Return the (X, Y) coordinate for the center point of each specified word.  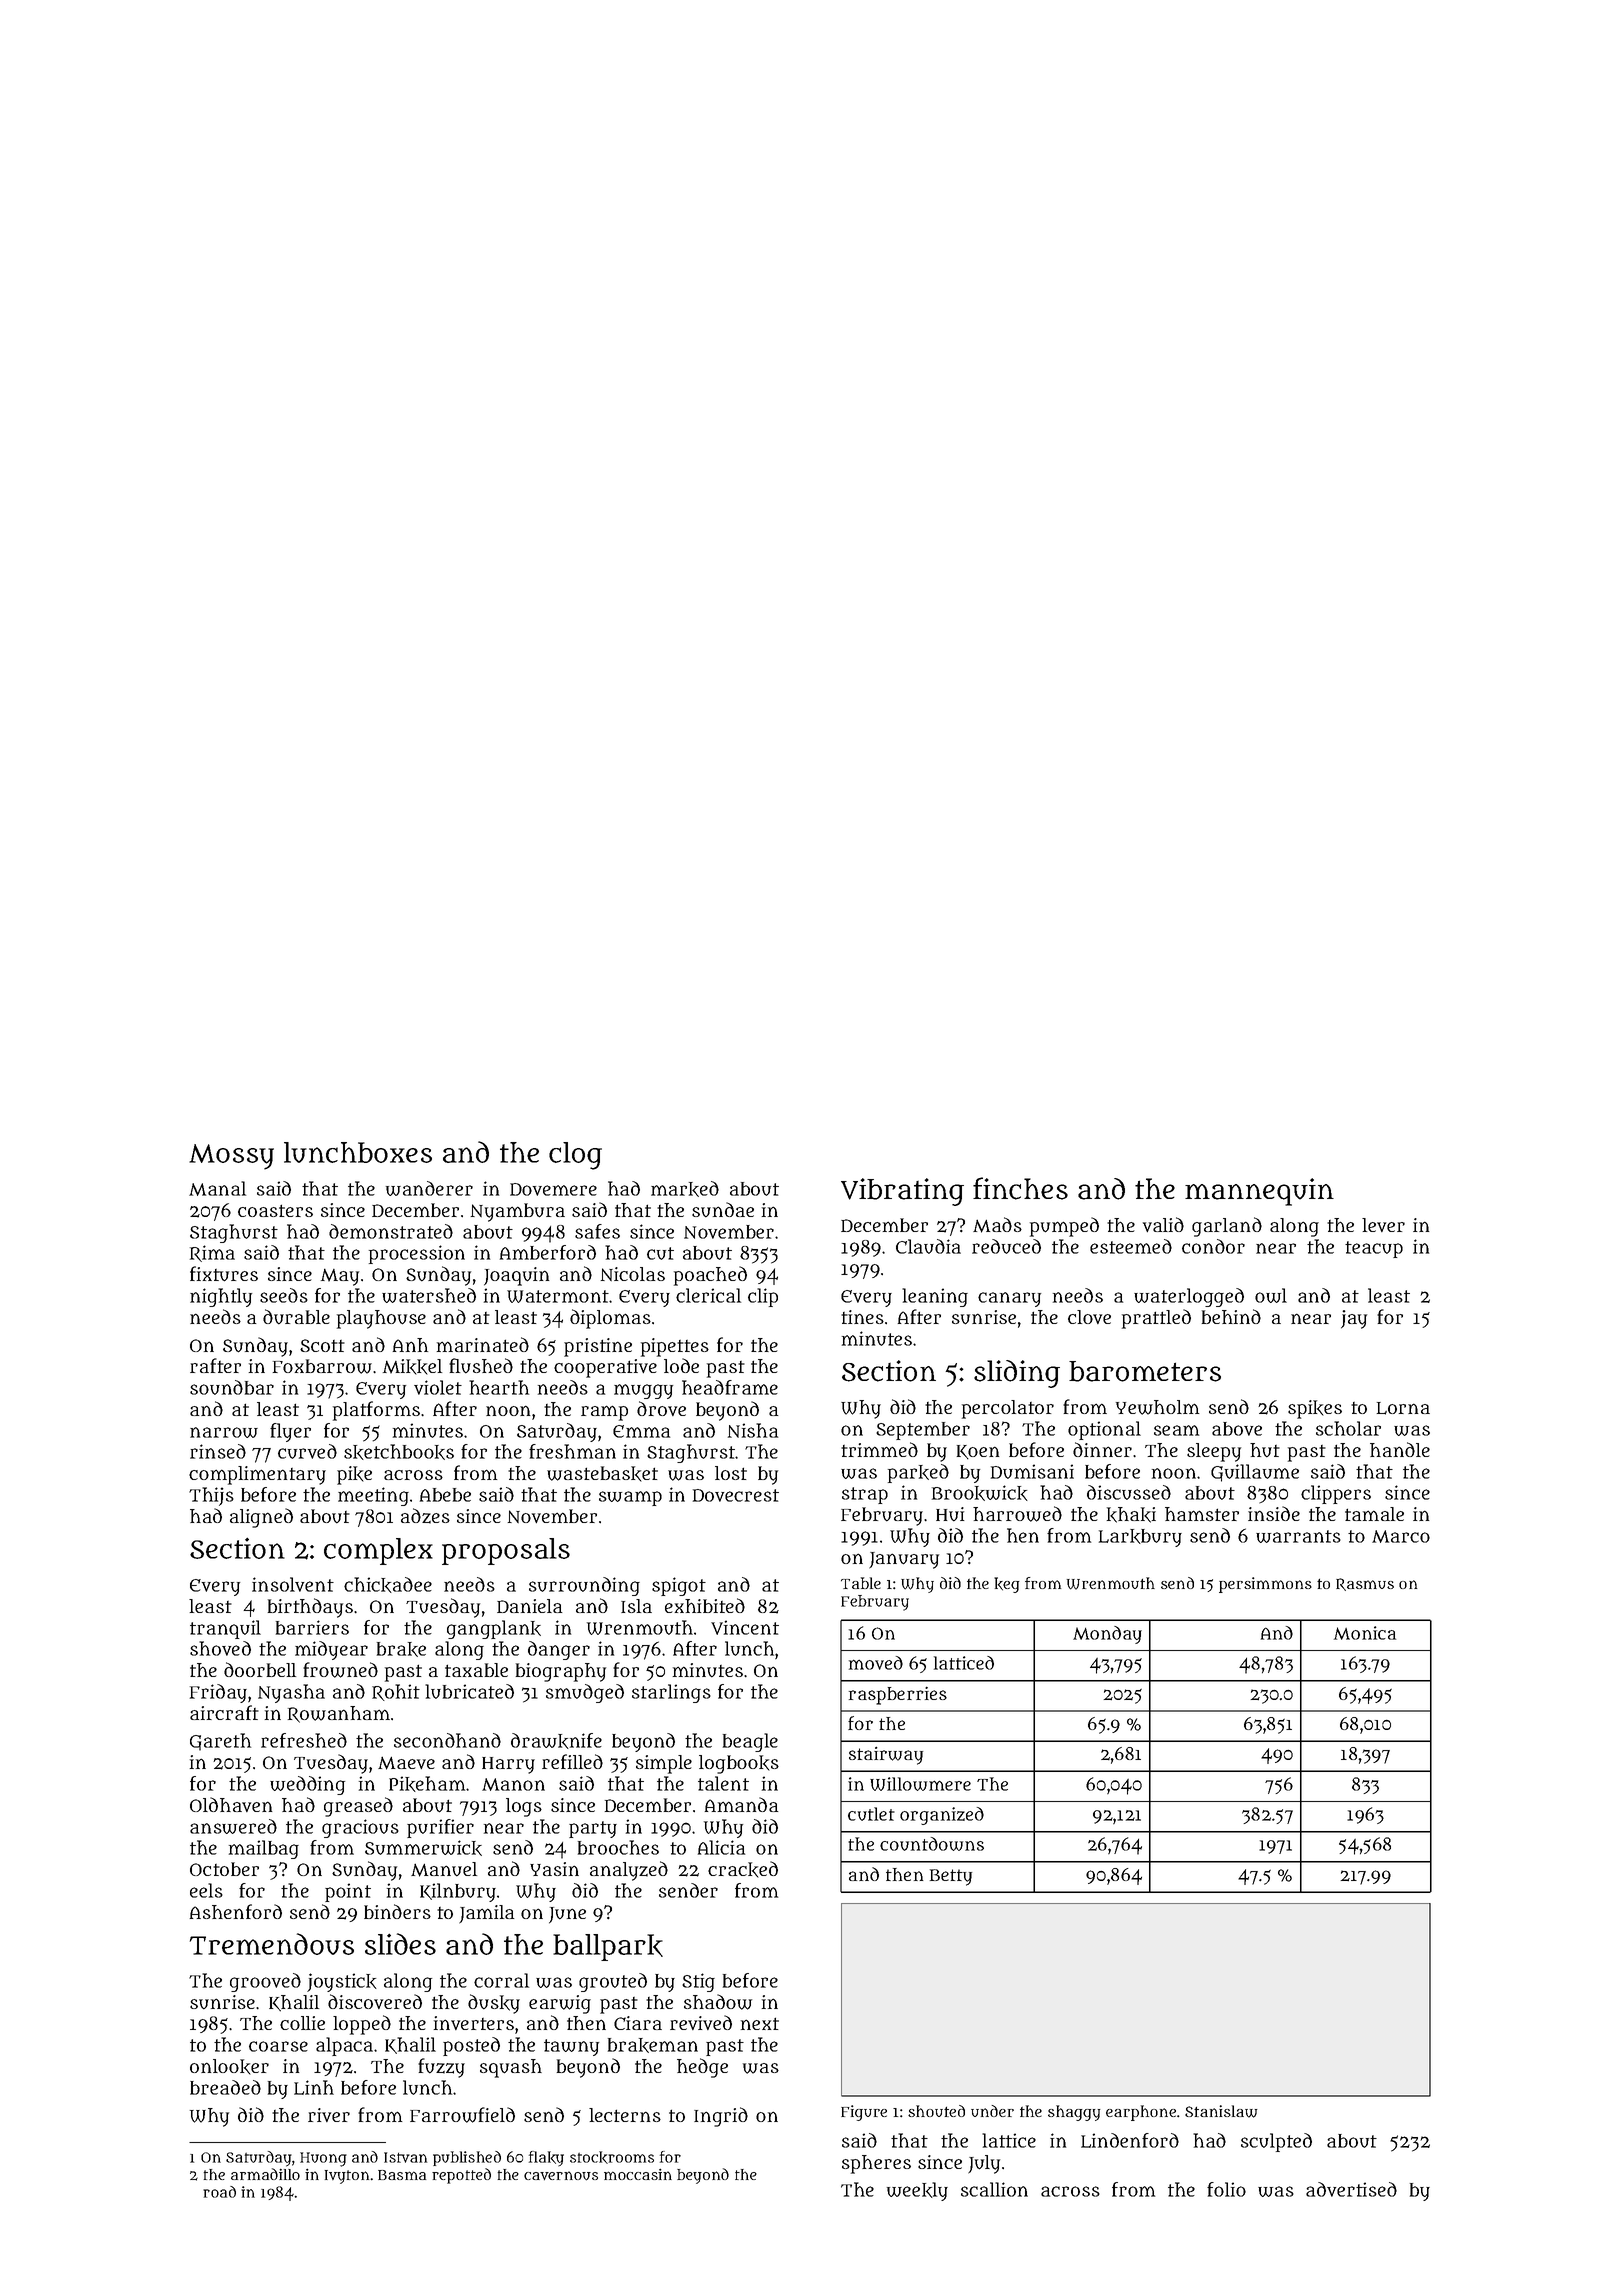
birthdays (310, 1608)
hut (1265, 1450)
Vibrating (902, 1192)
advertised (1351, 2189)
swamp (630, 1498)
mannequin (1259, 1192)
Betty (951, 1877)
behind (1231, 1316)
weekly (917, 2191)
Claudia (928, 1246)
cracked (743, 1869)
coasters (275, 1210)
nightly (221, 1297)
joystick (342, 1982)
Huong (323, 2159)
